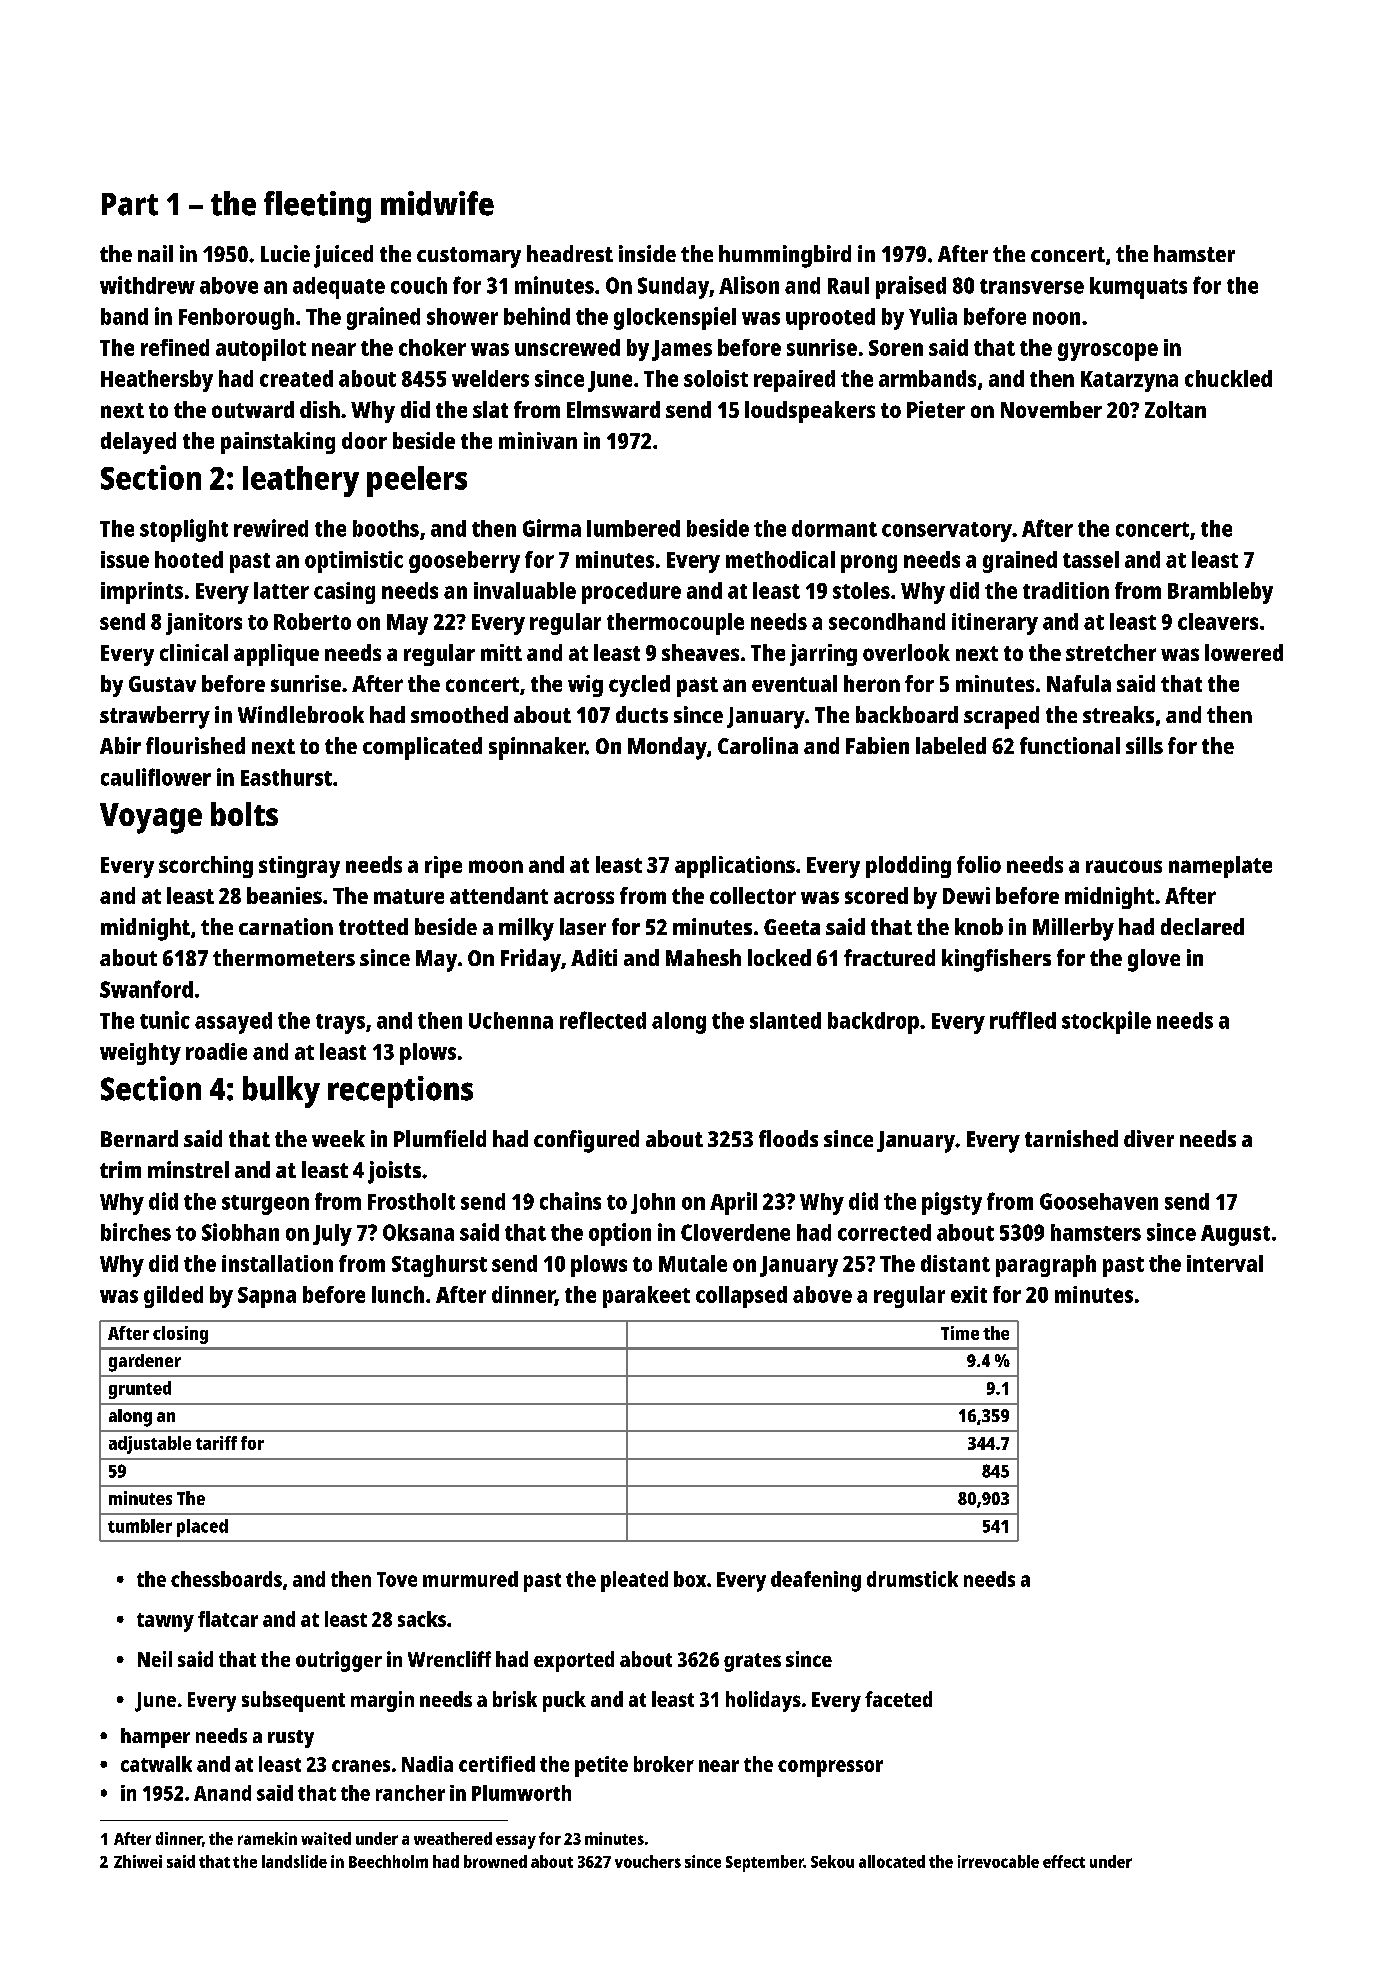 This page has height=1969, width=1386. Describe the element at coordinates (752, 1662) in the page. I see `grates` at that location.
